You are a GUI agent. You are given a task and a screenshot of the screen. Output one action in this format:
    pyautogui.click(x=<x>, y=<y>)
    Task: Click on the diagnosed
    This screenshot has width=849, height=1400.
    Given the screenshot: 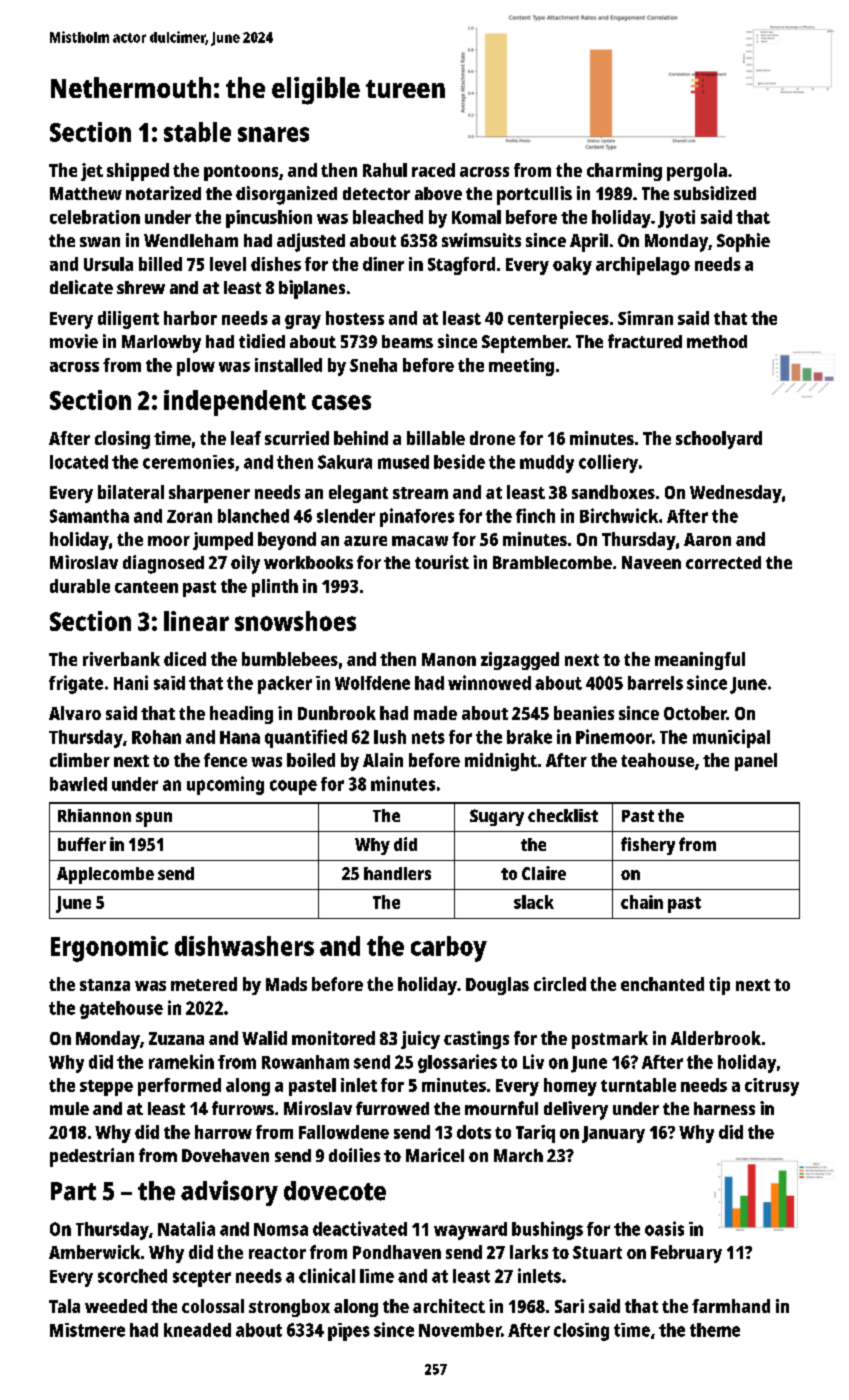 What is the action you would take?
    pyautogui.click(x=163, y=564)
